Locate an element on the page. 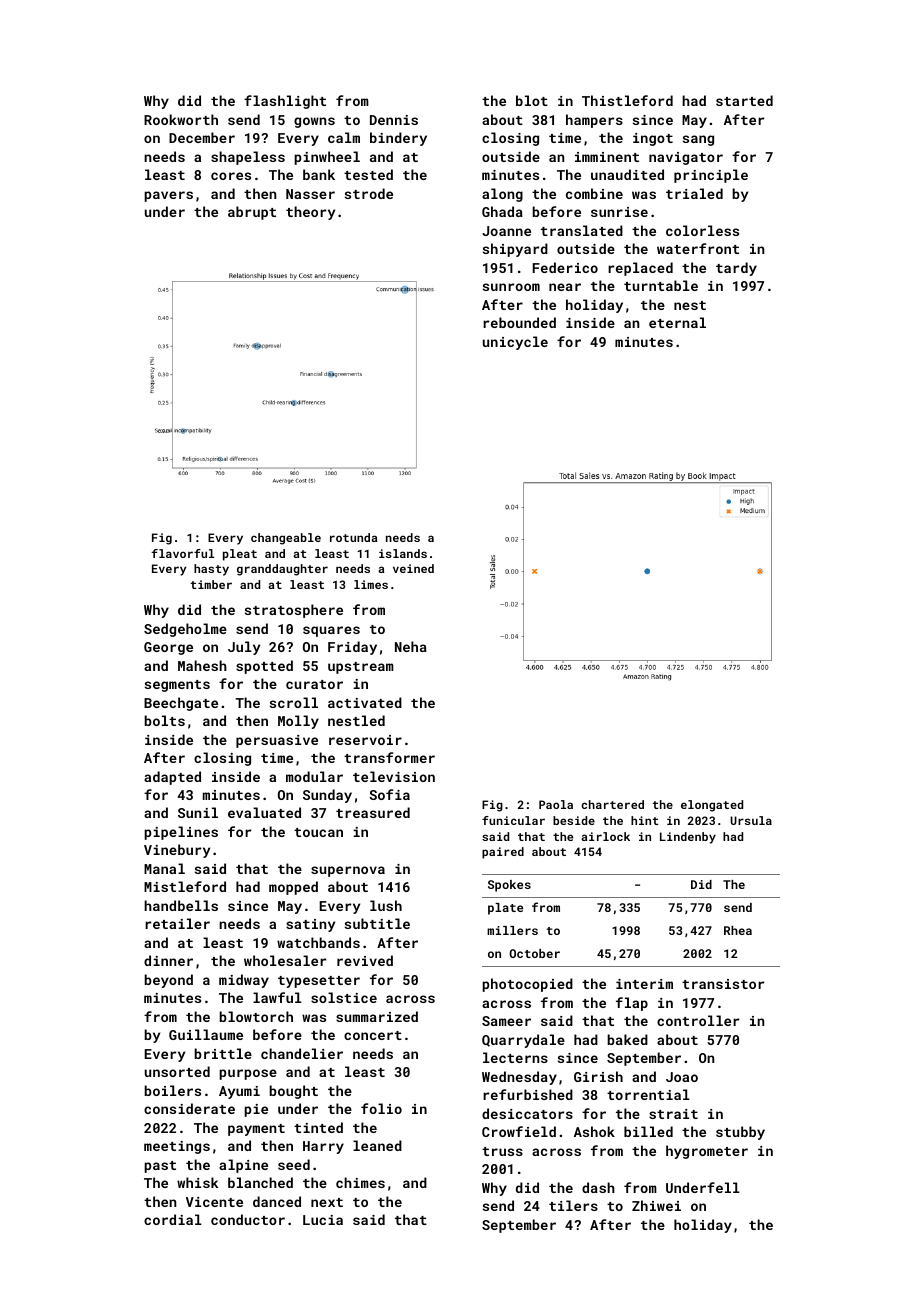  Dennis is located at coordinates (394, 120).
